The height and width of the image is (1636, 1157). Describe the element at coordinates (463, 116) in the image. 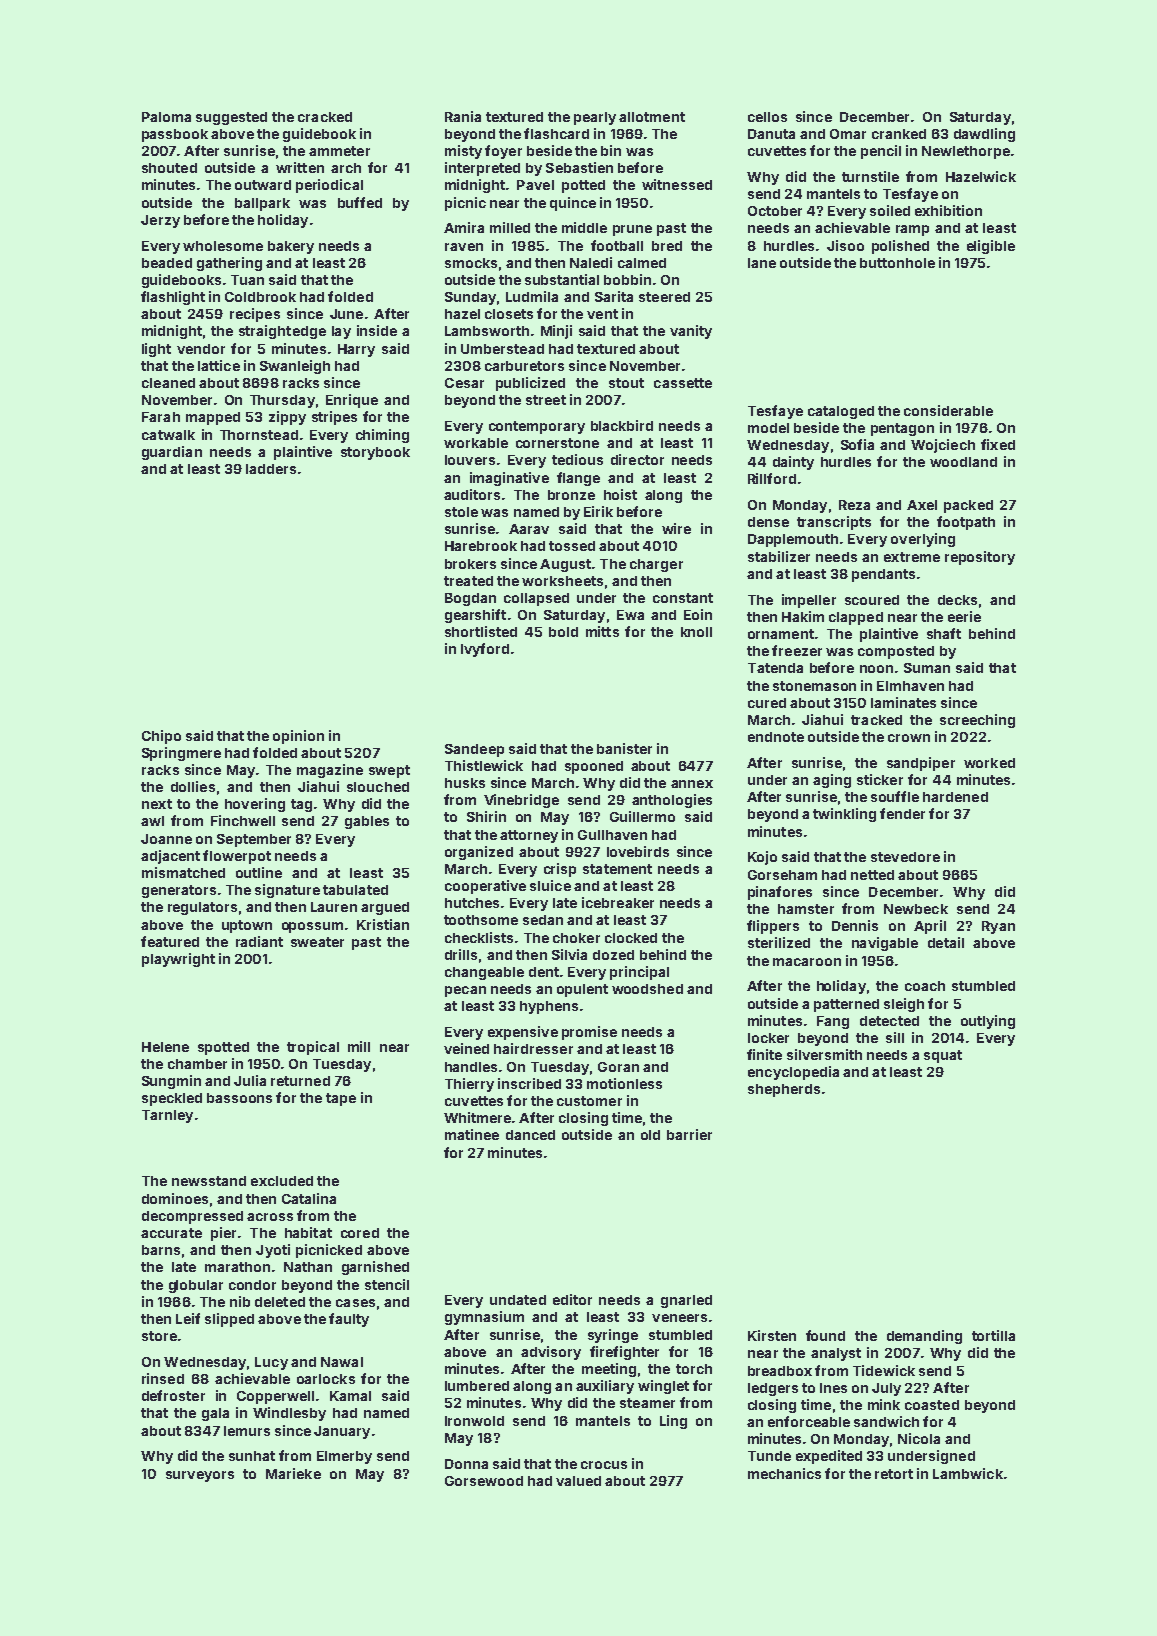

I see `Rania` at that location.
